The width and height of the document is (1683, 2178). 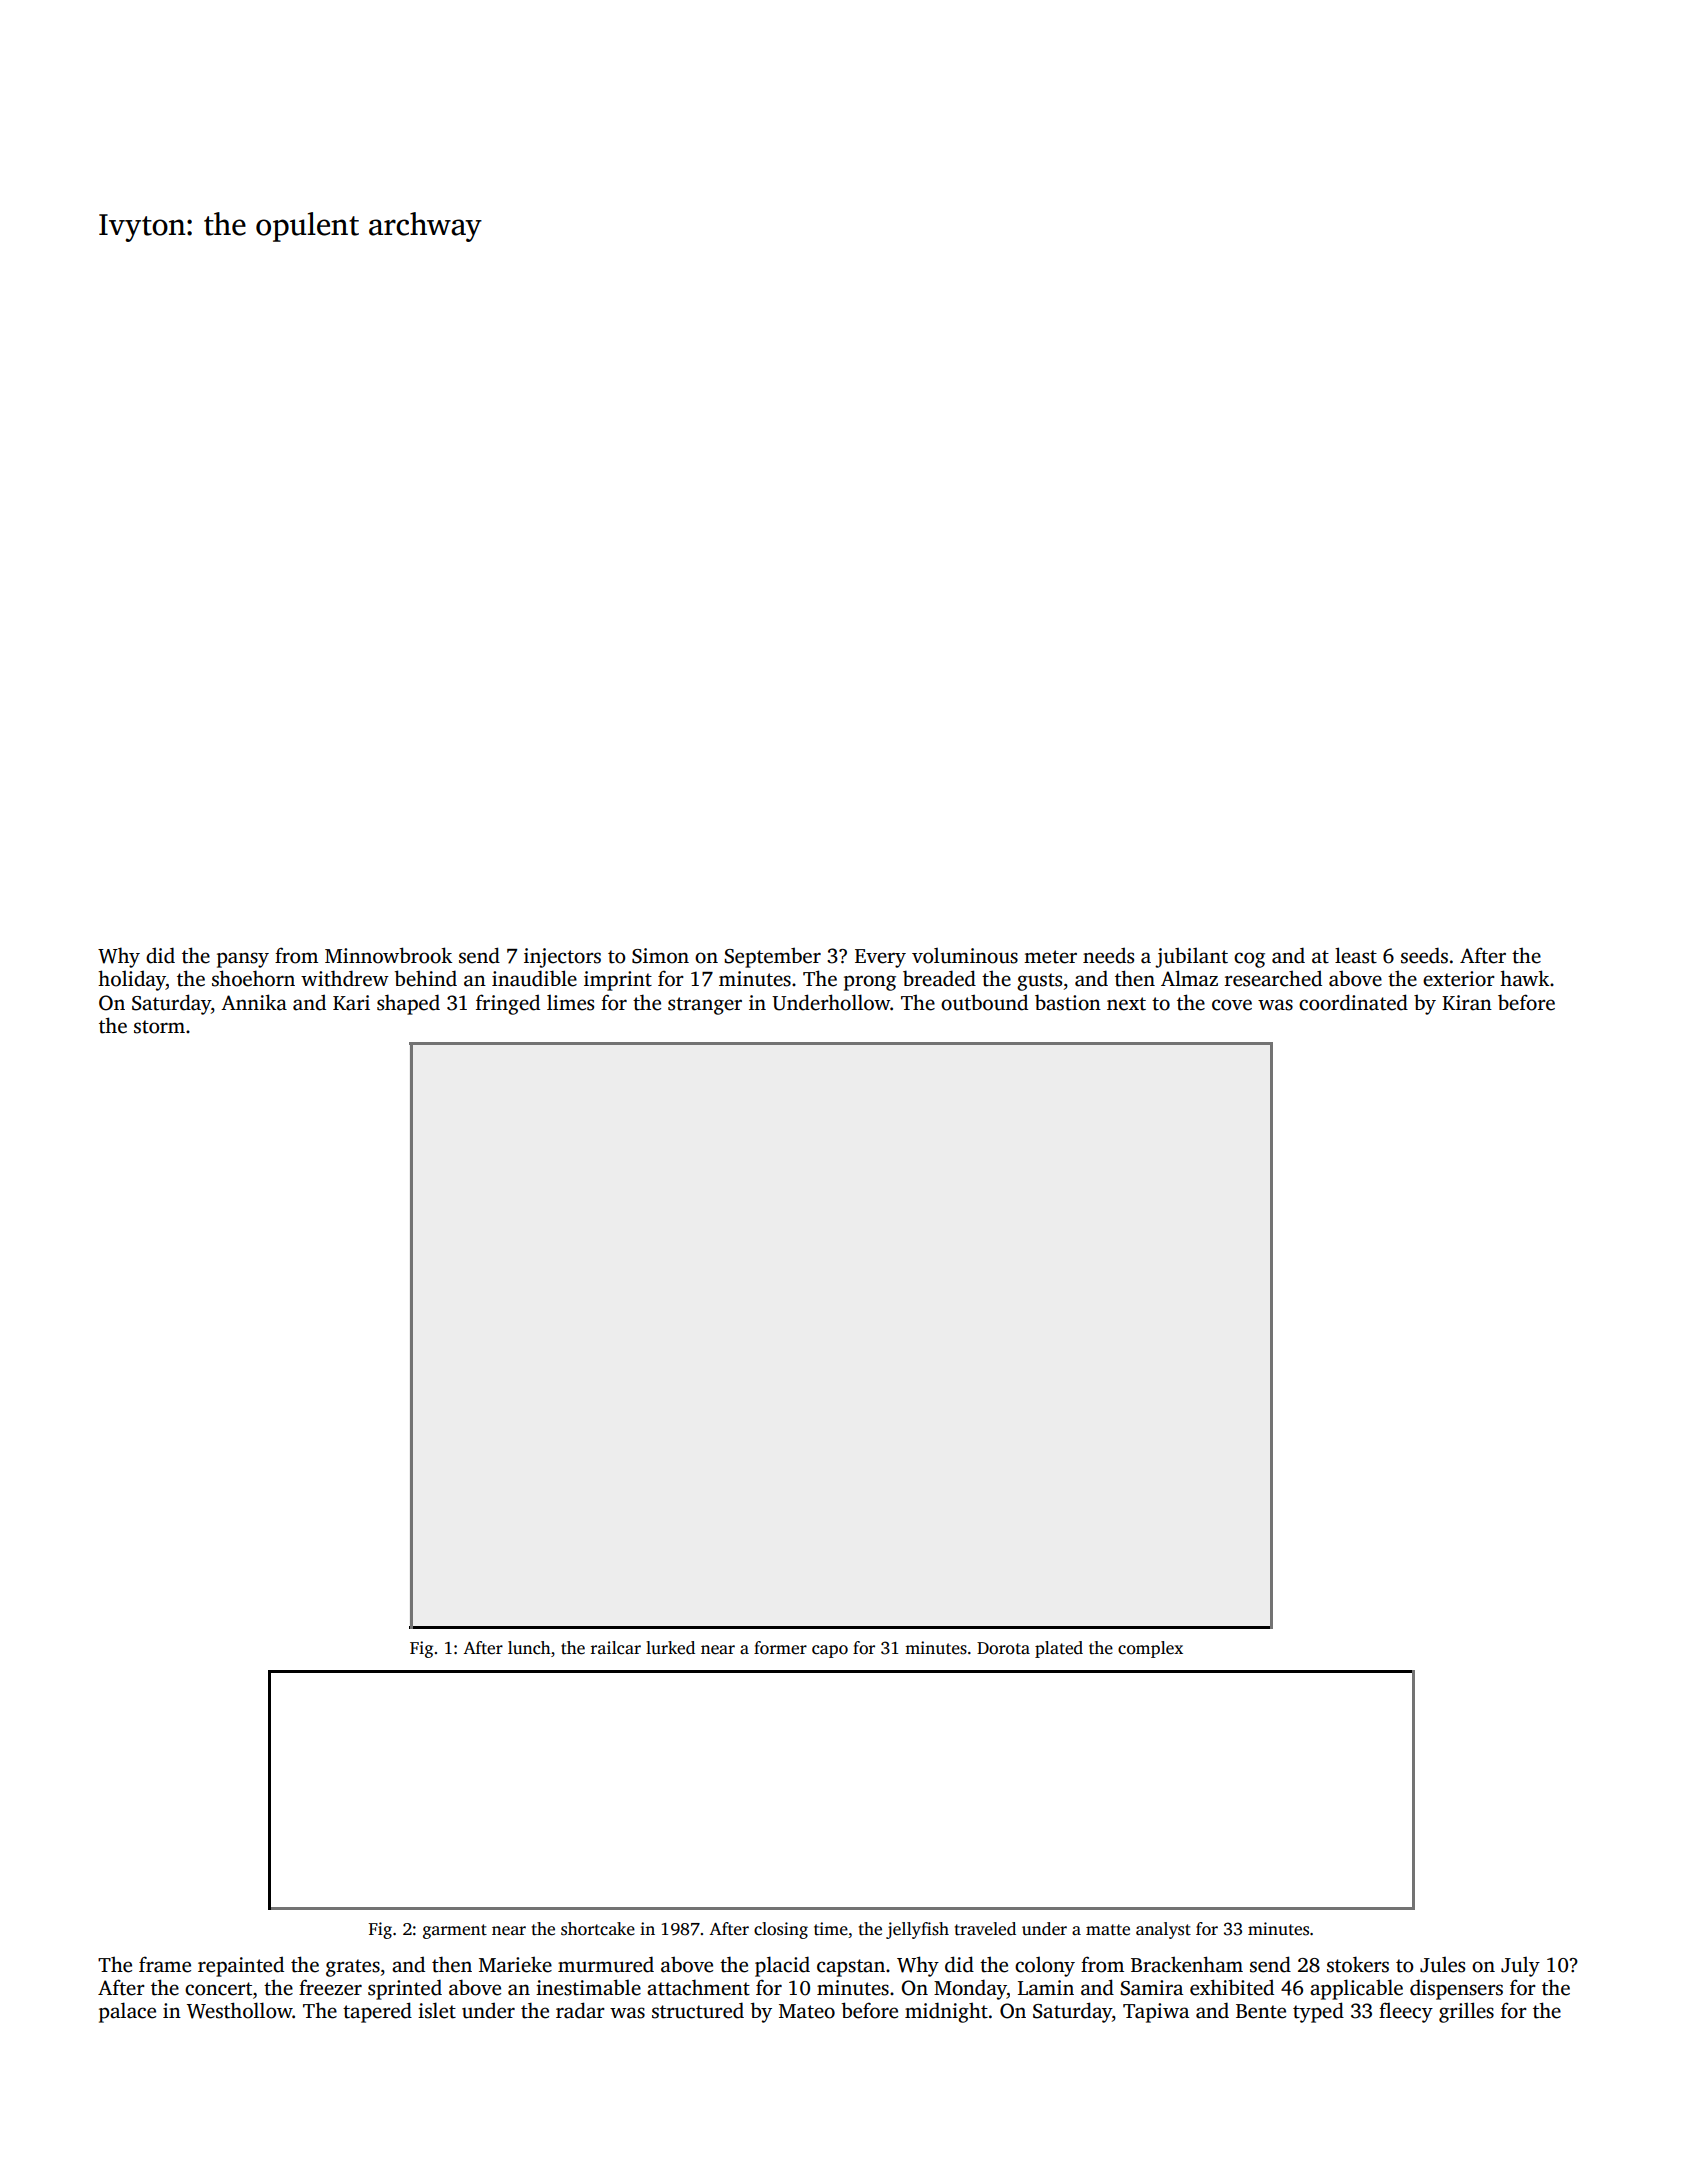 I want to click on pansy, so click(x=243, y=960).
